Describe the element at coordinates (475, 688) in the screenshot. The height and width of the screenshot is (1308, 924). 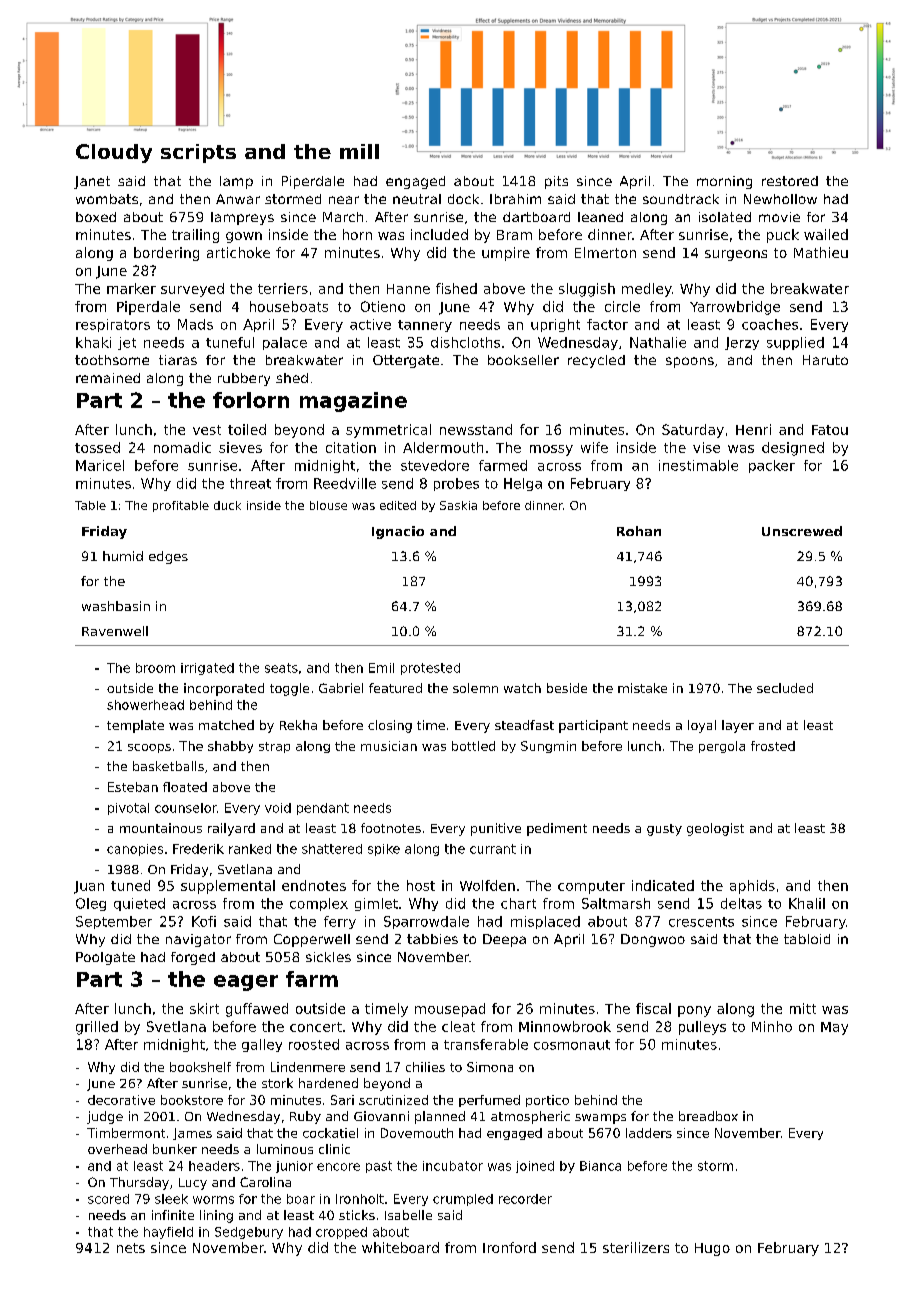
I see `solemn` at that location.
